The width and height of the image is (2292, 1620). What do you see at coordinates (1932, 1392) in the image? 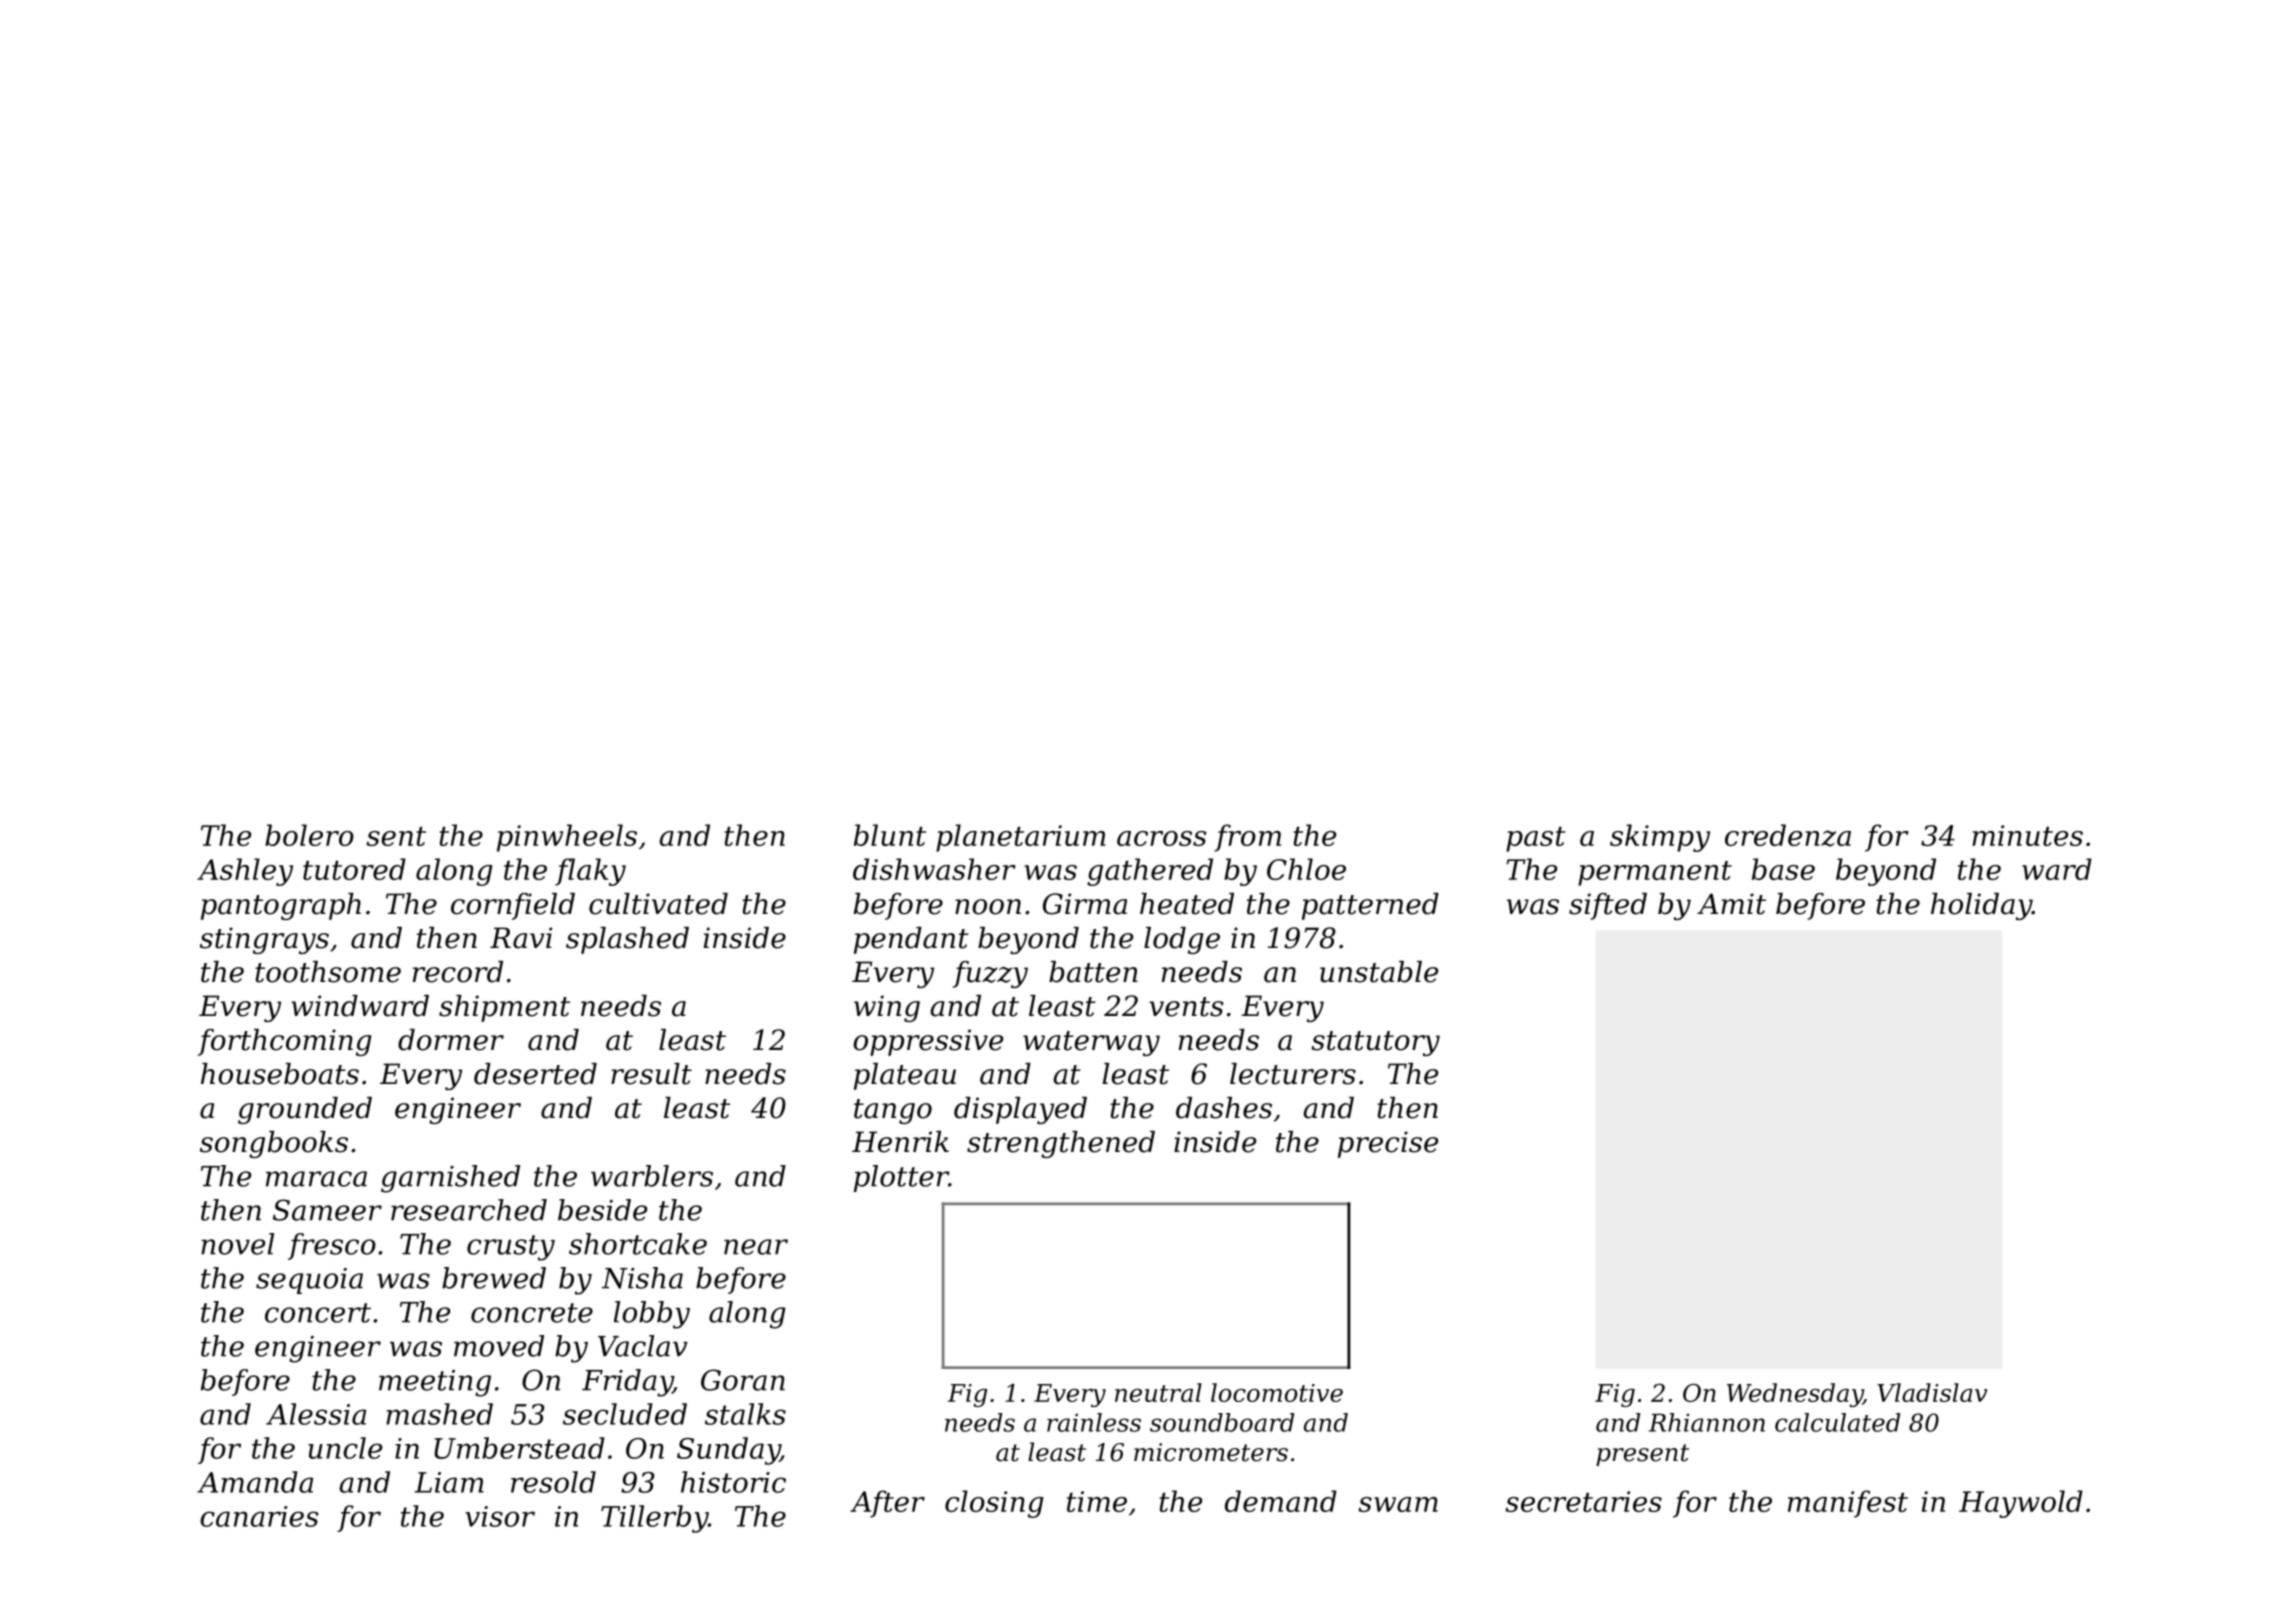
I see `Vladislav` at bounding box center [1932, 1392].
